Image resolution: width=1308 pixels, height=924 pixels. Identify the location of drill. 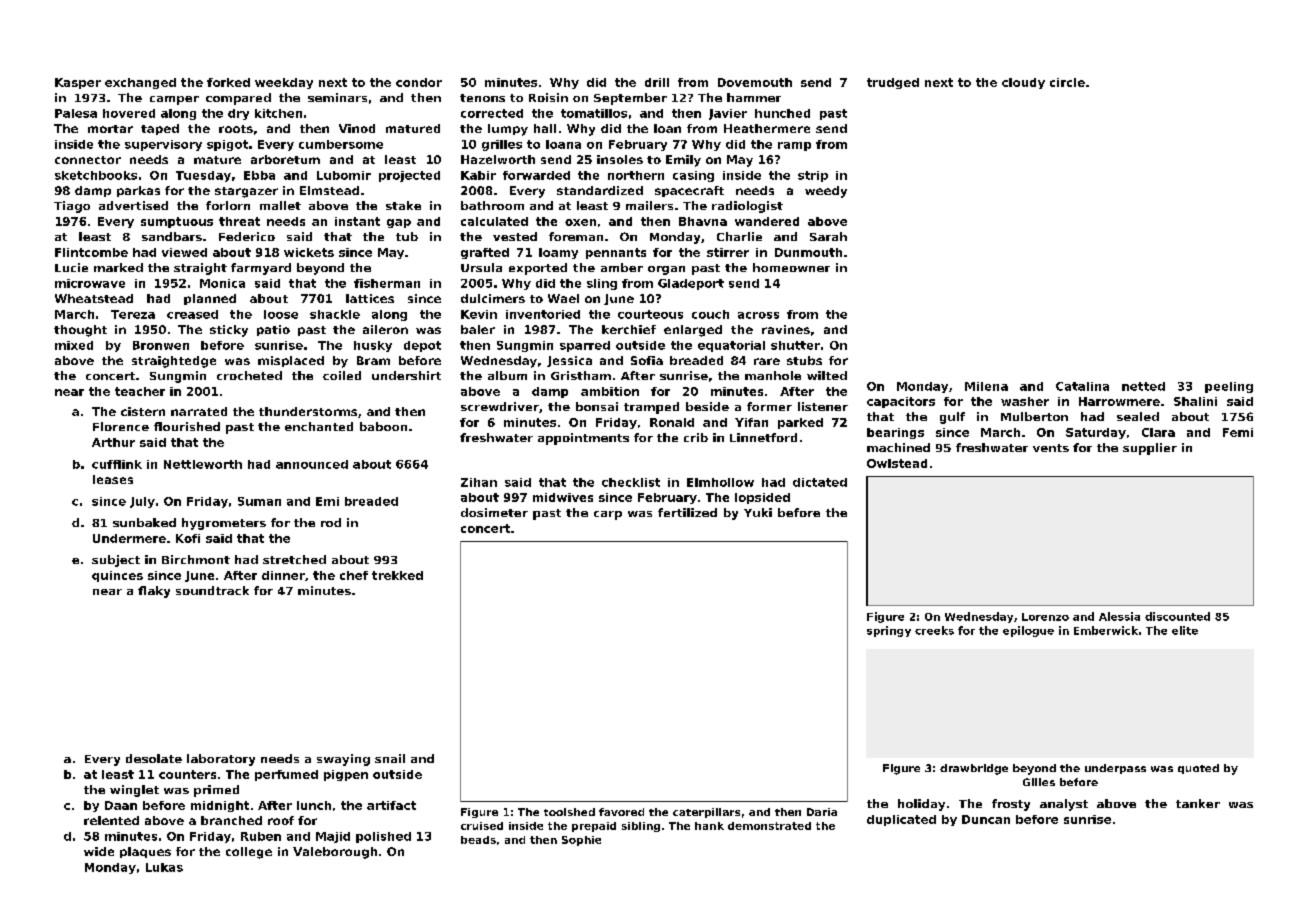
(657, 82).
